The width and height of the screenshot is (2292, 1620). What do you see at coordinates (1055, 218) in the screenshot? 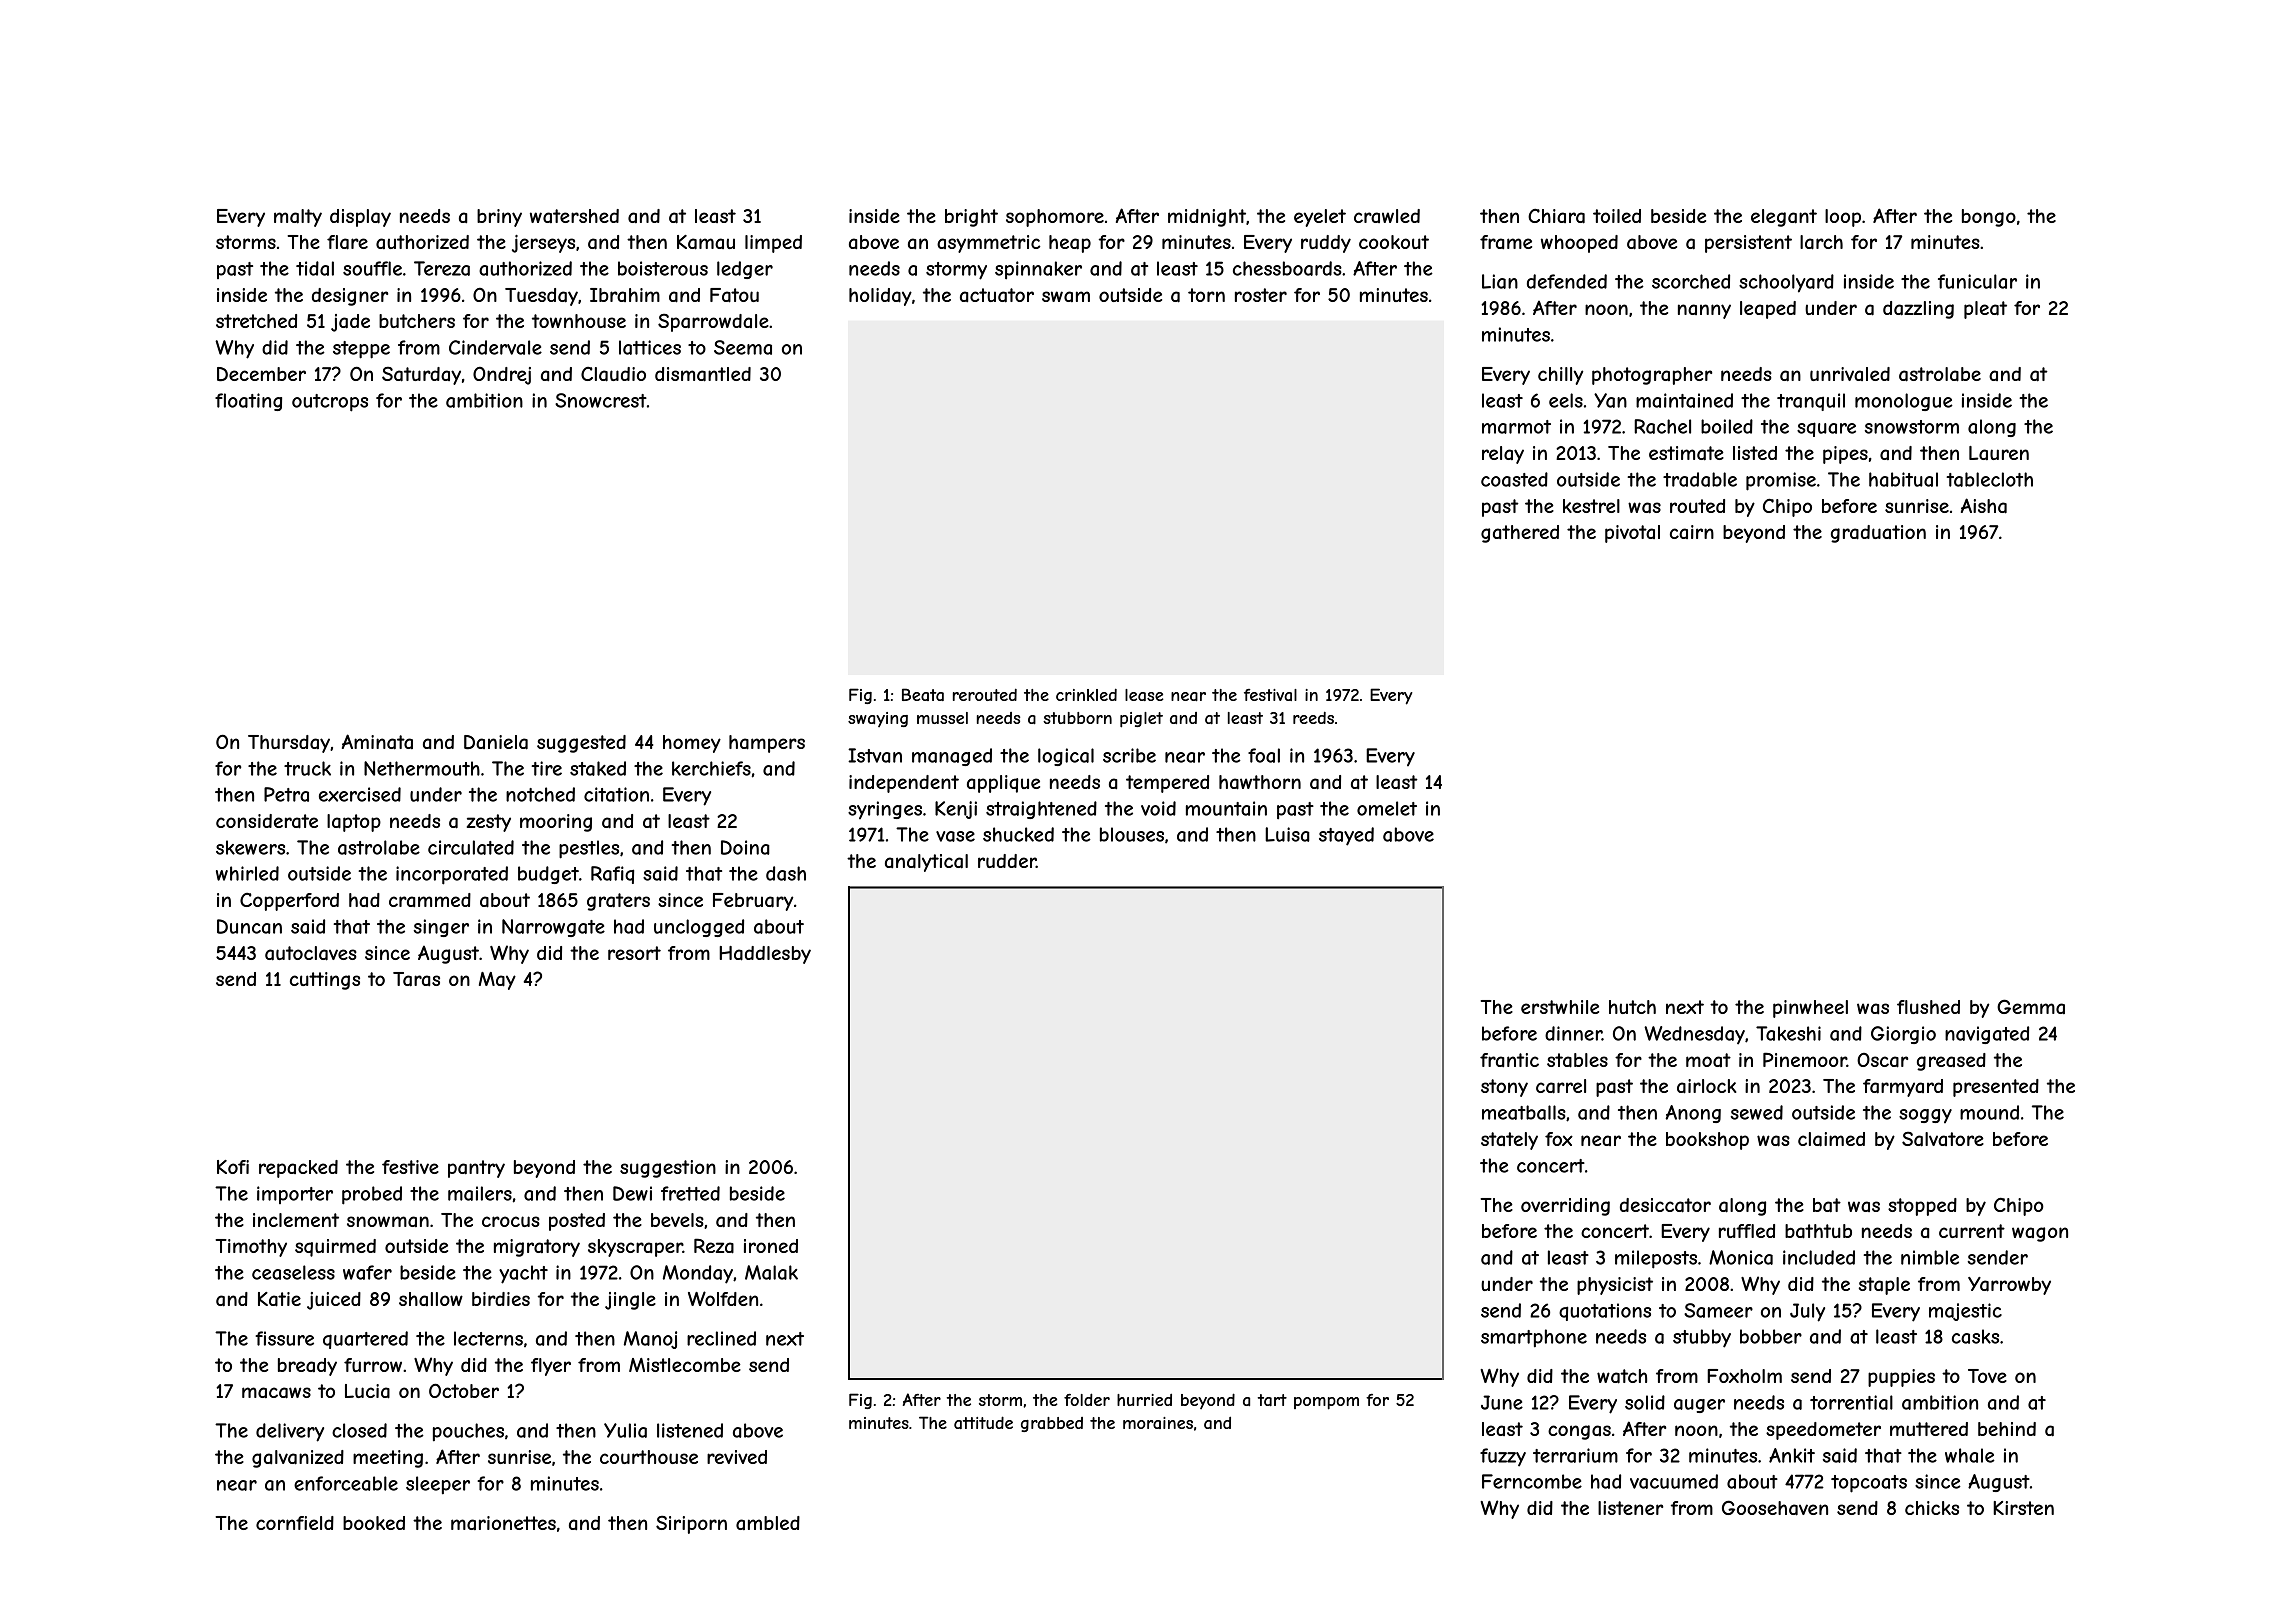
I see `sophomore` at bounding box center [1055, 218].
